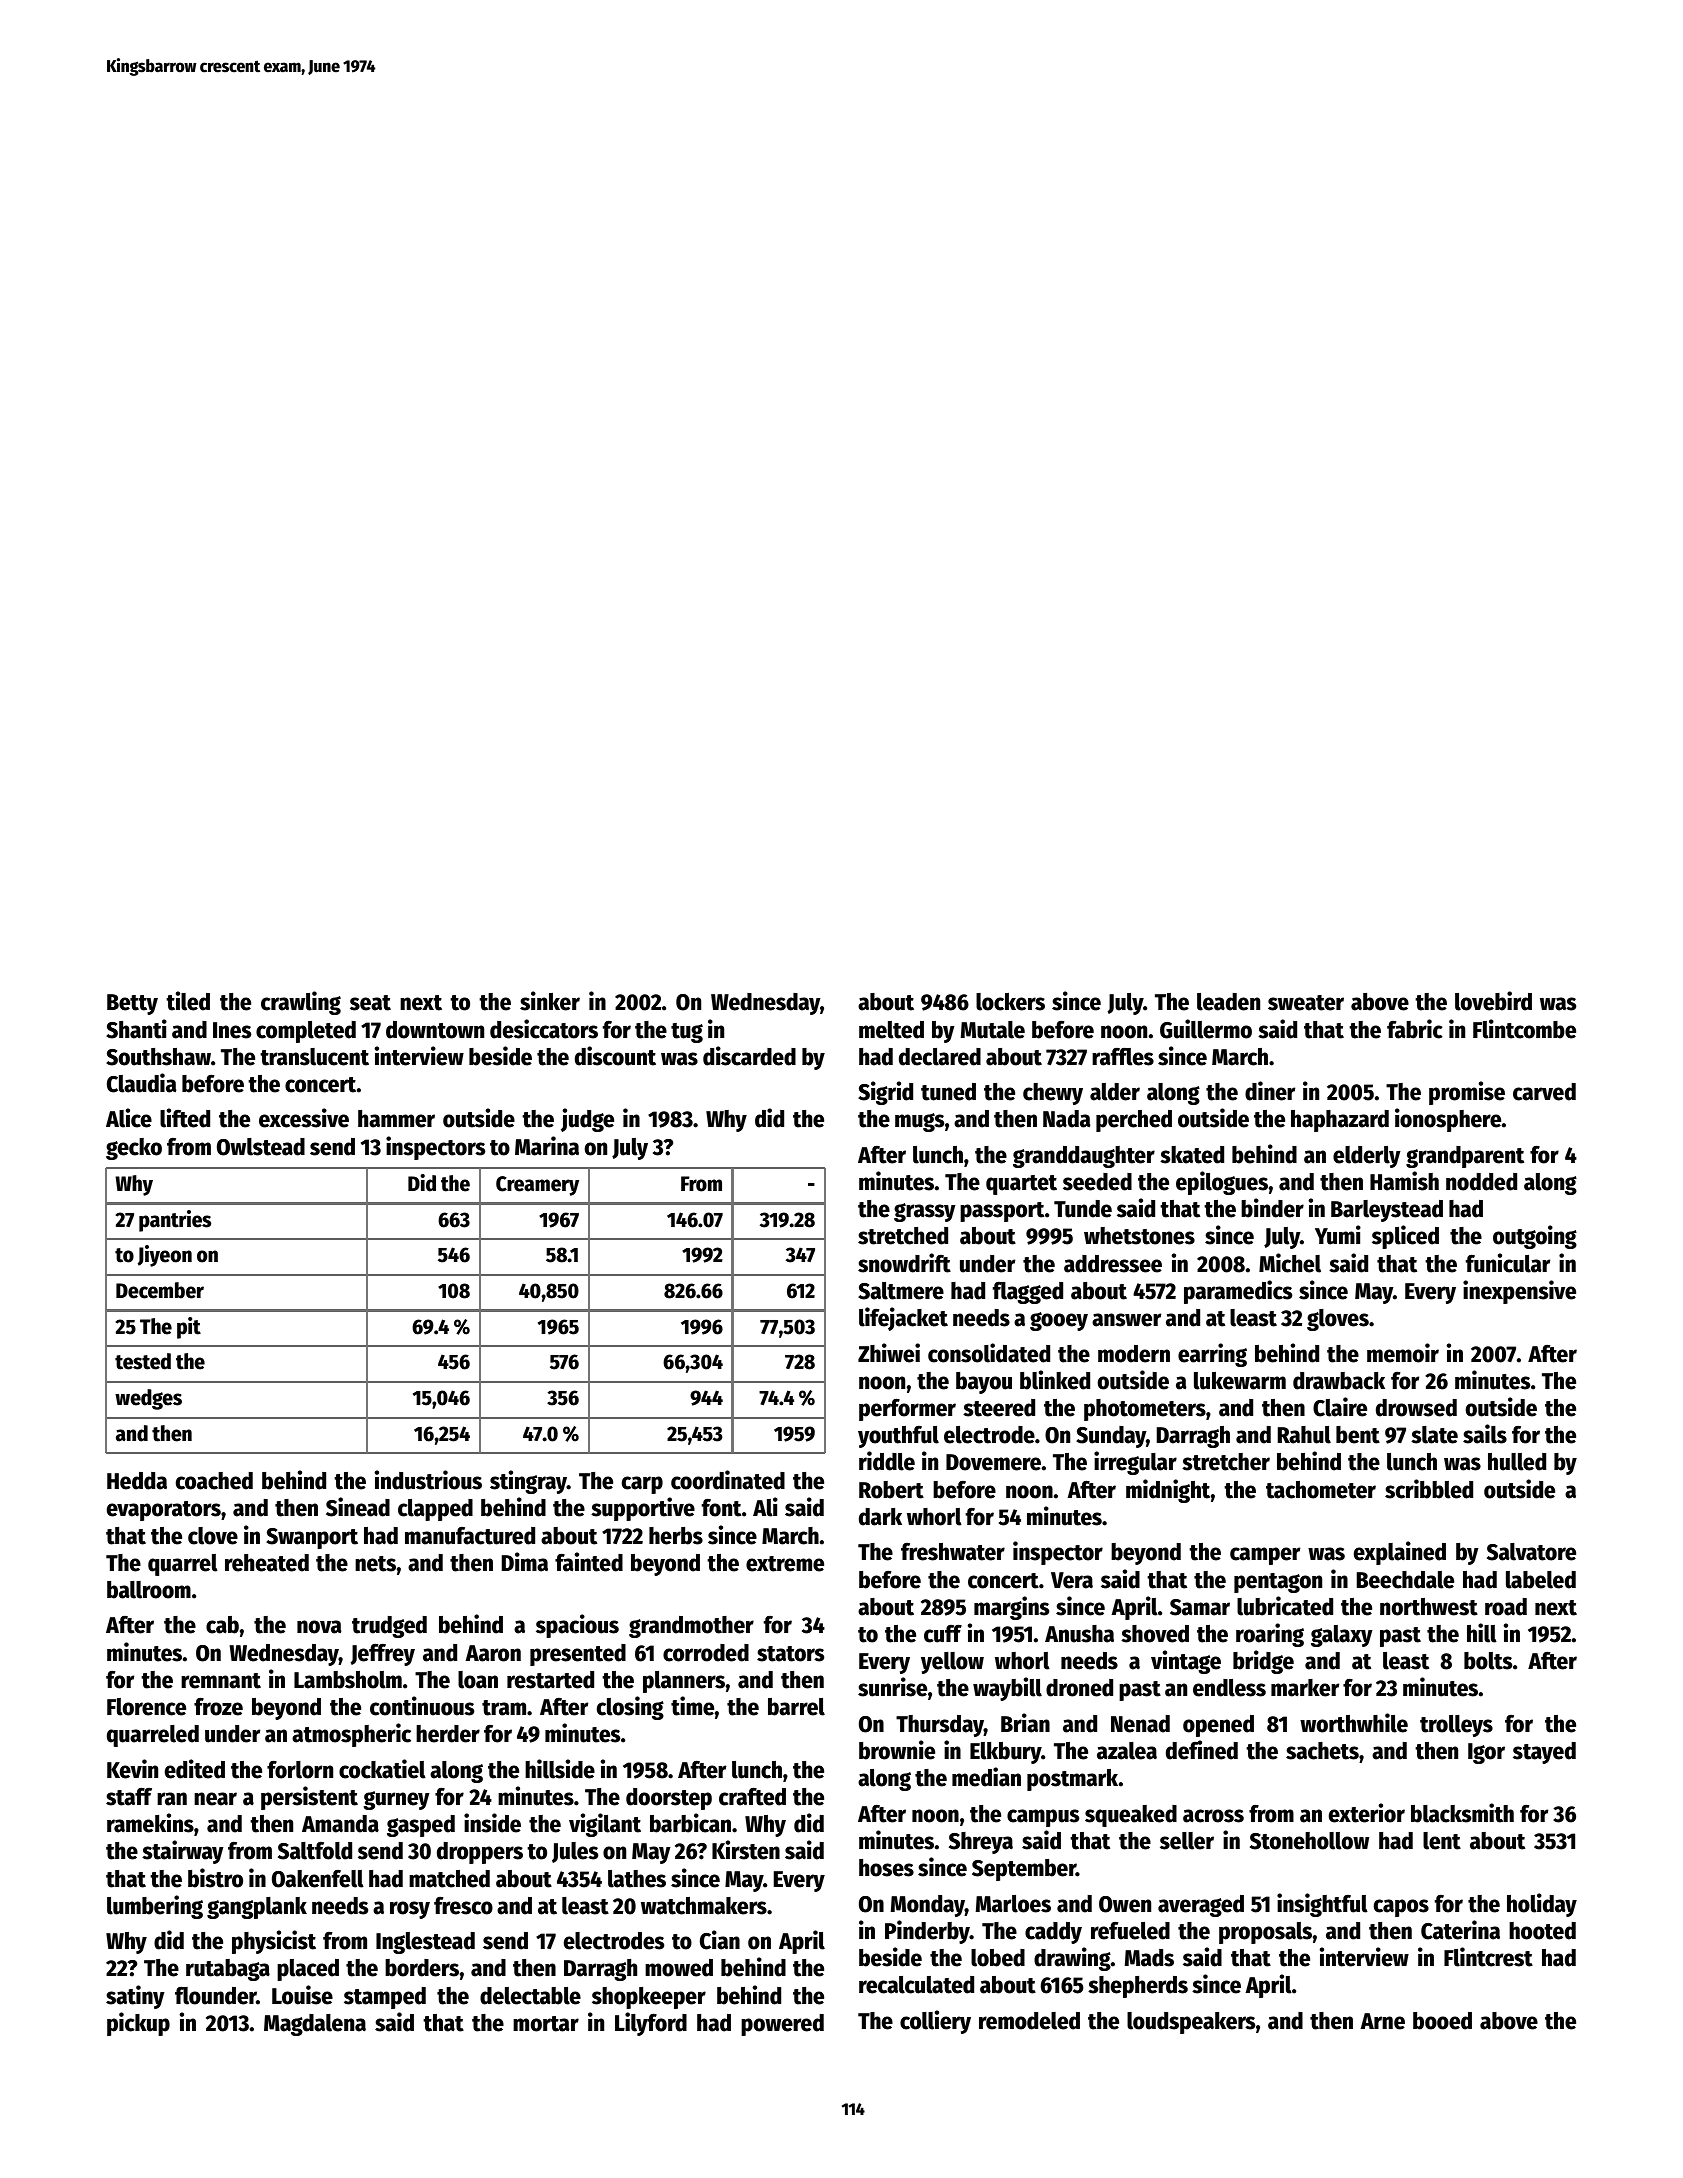 The image size is (1683, 2178). Describe the element at coordinates (351, 1735) in the screenshot. I see `atmospheric` at that location.
